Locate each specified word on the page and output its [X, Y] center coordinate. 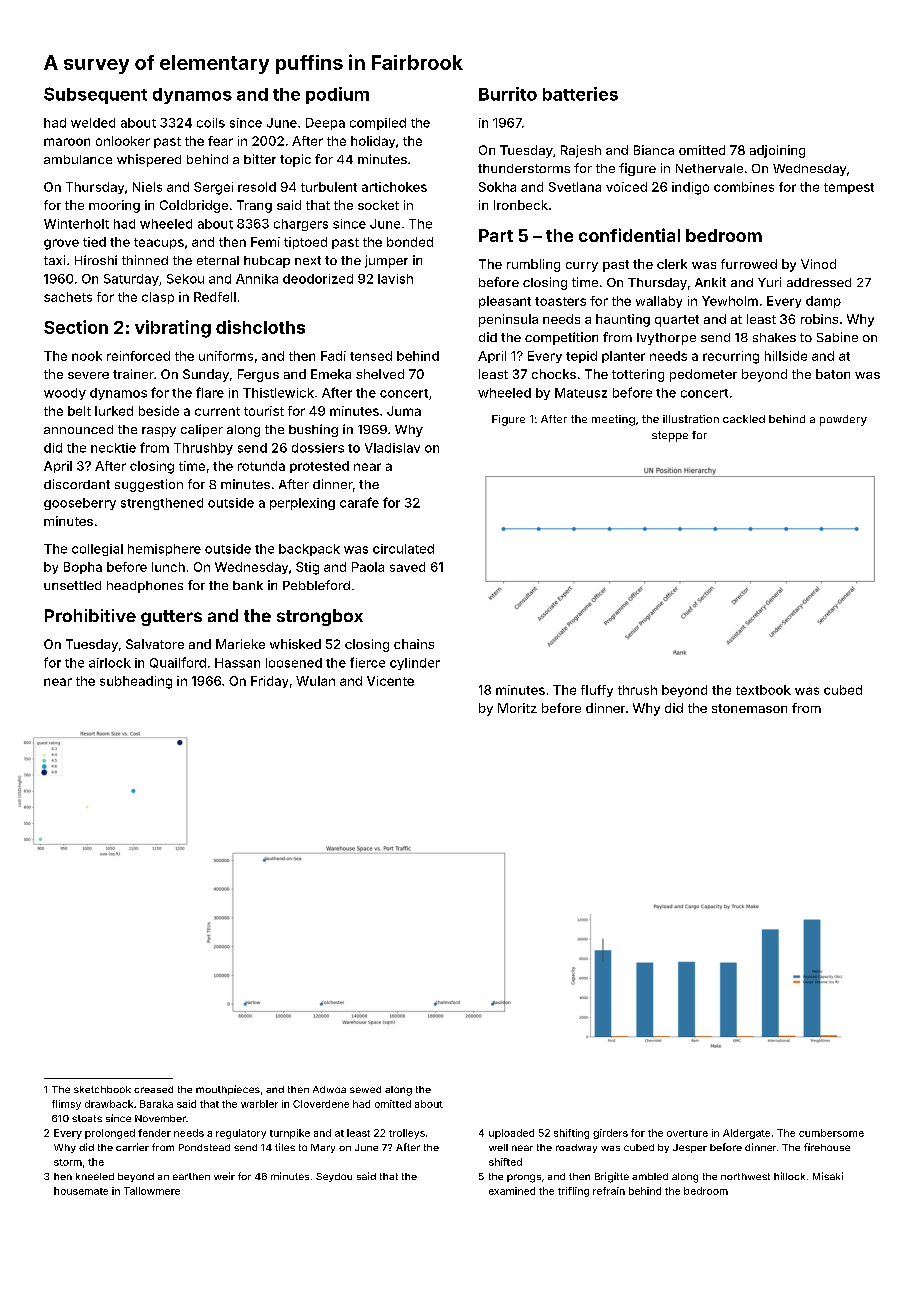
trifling [573, 1192]
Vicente [390, 681]
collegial [97, 550]
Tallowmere [152, 1191]
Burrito [508, 94]
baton [833, 374]
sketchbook [102, 1089]
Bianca [654, 150]
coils [211, 123]
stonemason [749, 708]
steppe [670, 436]
